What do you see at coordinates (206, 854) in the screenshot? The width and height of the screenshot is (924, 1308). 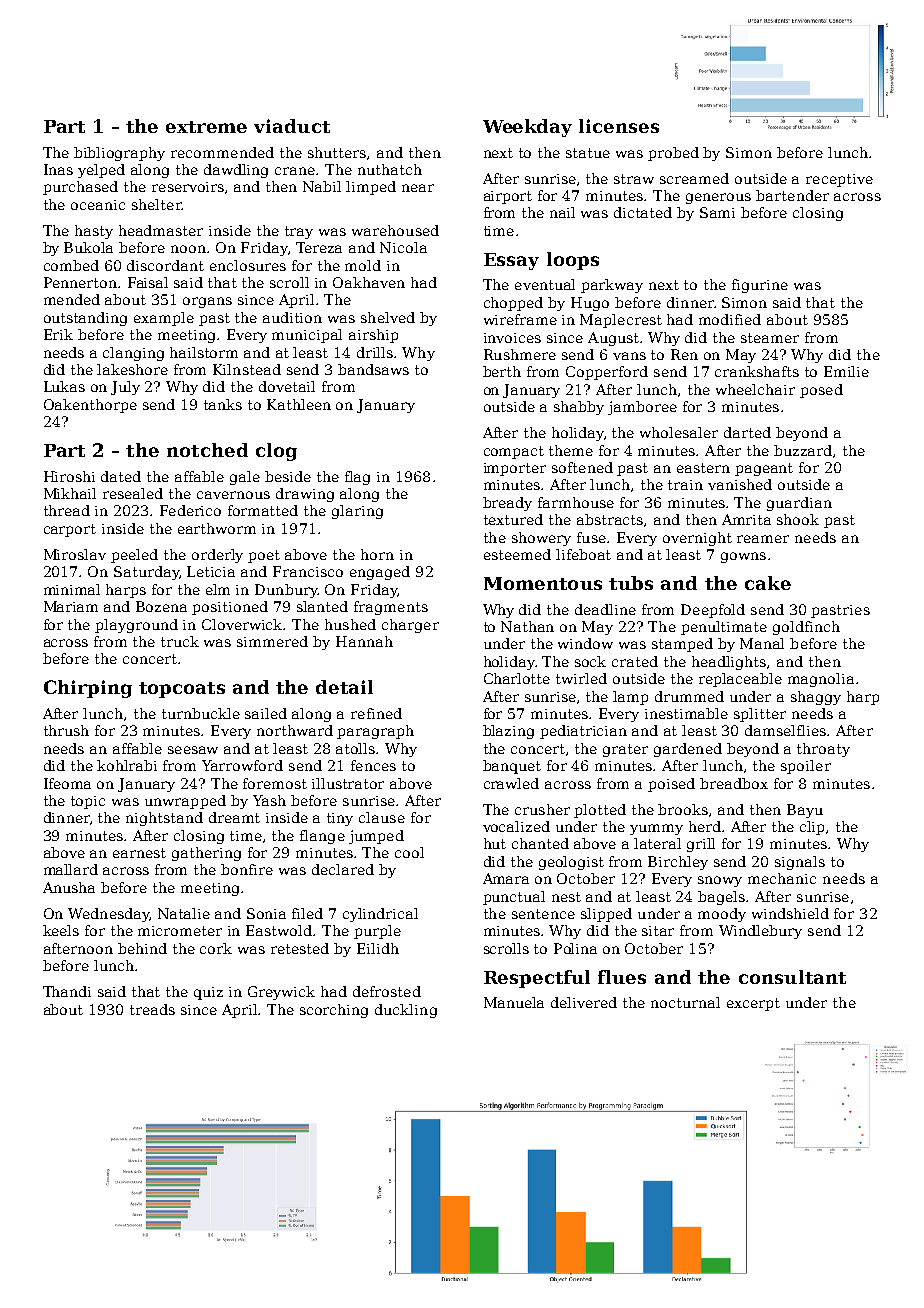 I see `gathering` at bounding box center [206, 854].
